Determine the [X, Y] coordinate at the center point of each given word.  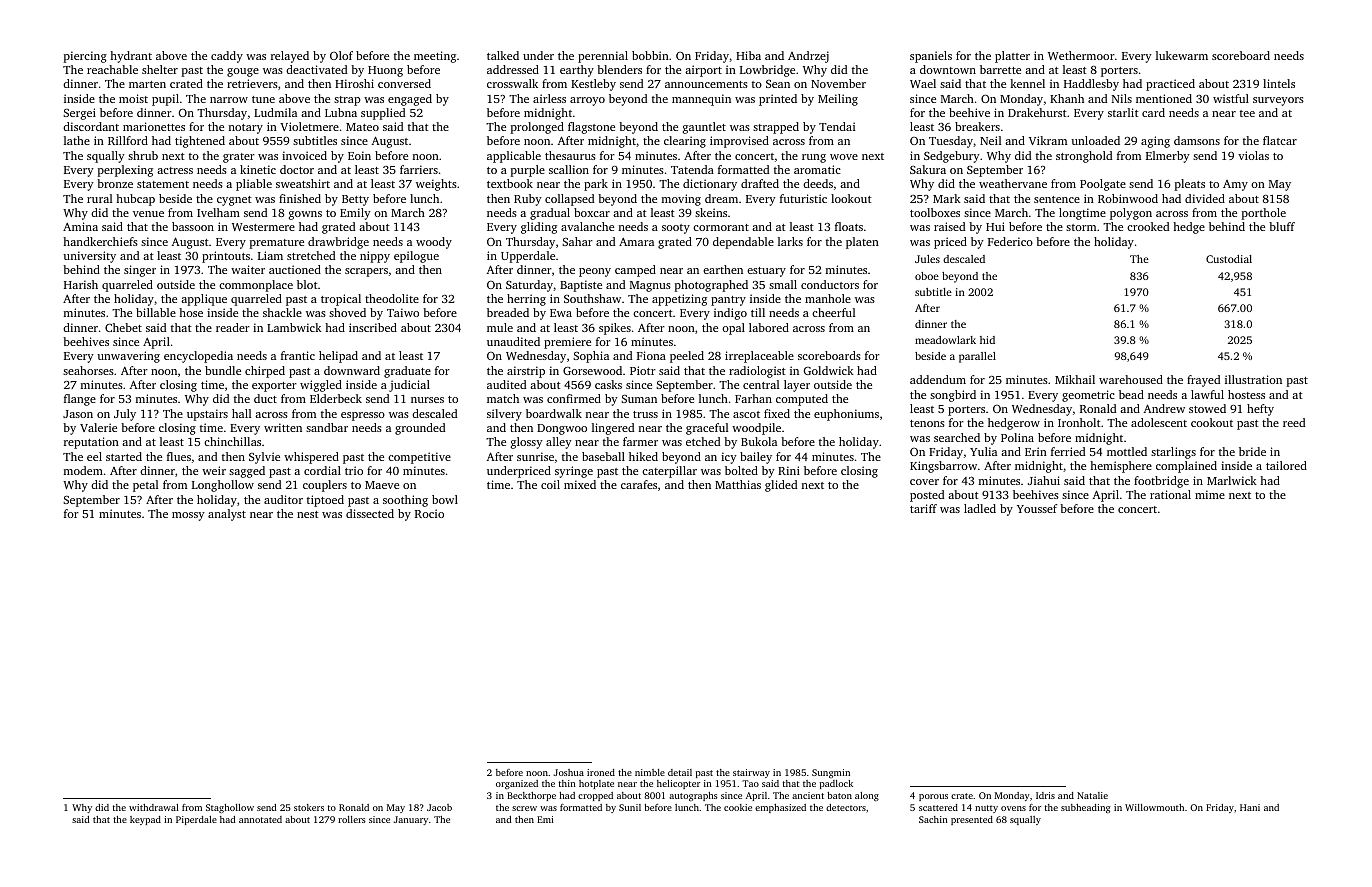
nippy [375, 257]
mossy [188, 516]
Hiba [748, 55]
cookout [1212, 422]
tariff [923, 508]
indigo [730, 314]
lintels [1279, 83]
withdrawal [154, 807]
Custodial [1229, 259]
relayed [290, 57]
